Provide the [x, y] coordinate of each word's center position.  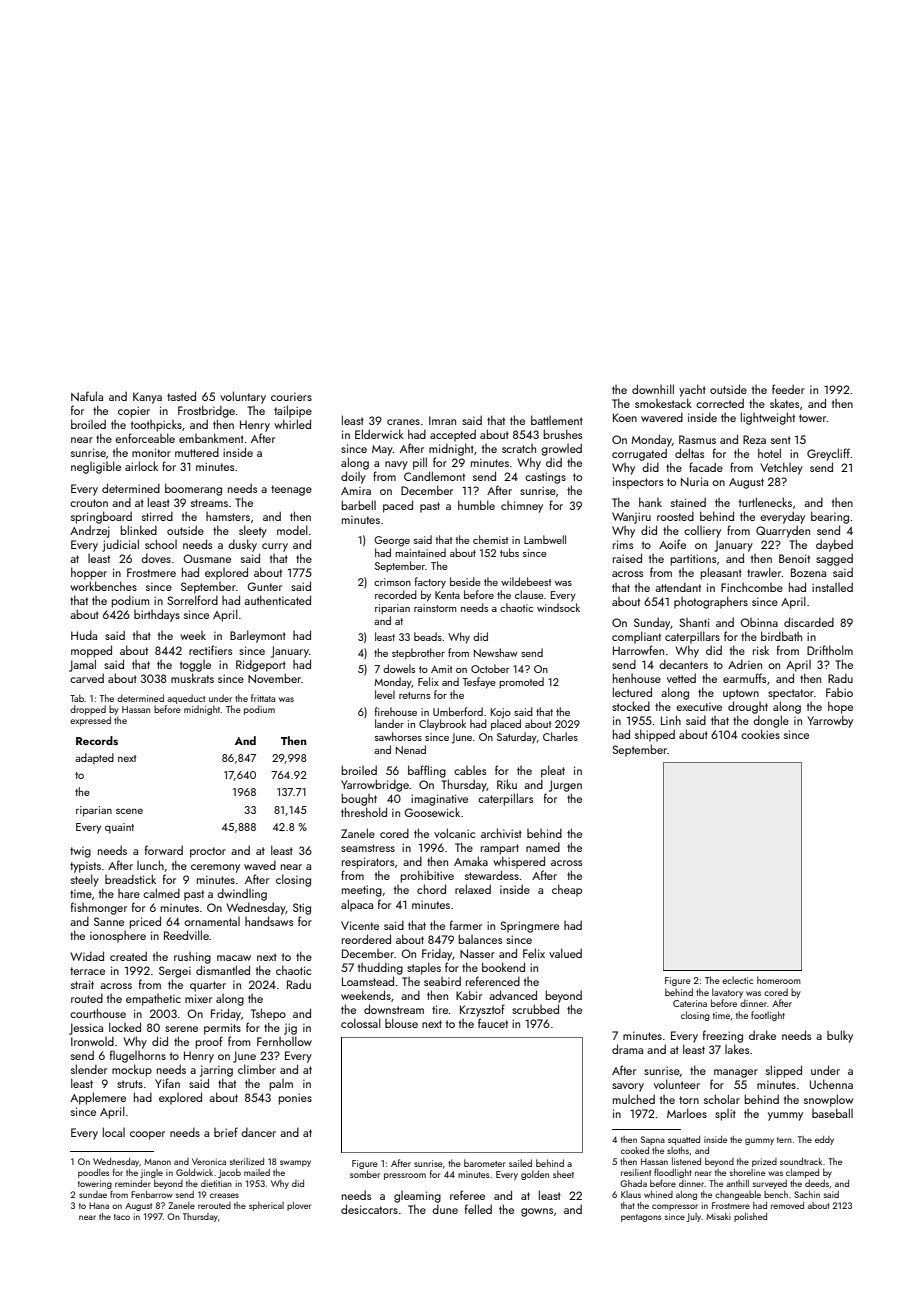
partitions [693, 560]
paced [398, 506]
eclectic [737, 980]
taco [122, 1217]
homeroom [779, 980]
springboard [101, 517]
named [543, 847]
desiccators [369, 1209]
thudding [380, 968]
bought [359, 799]
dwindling [242, 894]
